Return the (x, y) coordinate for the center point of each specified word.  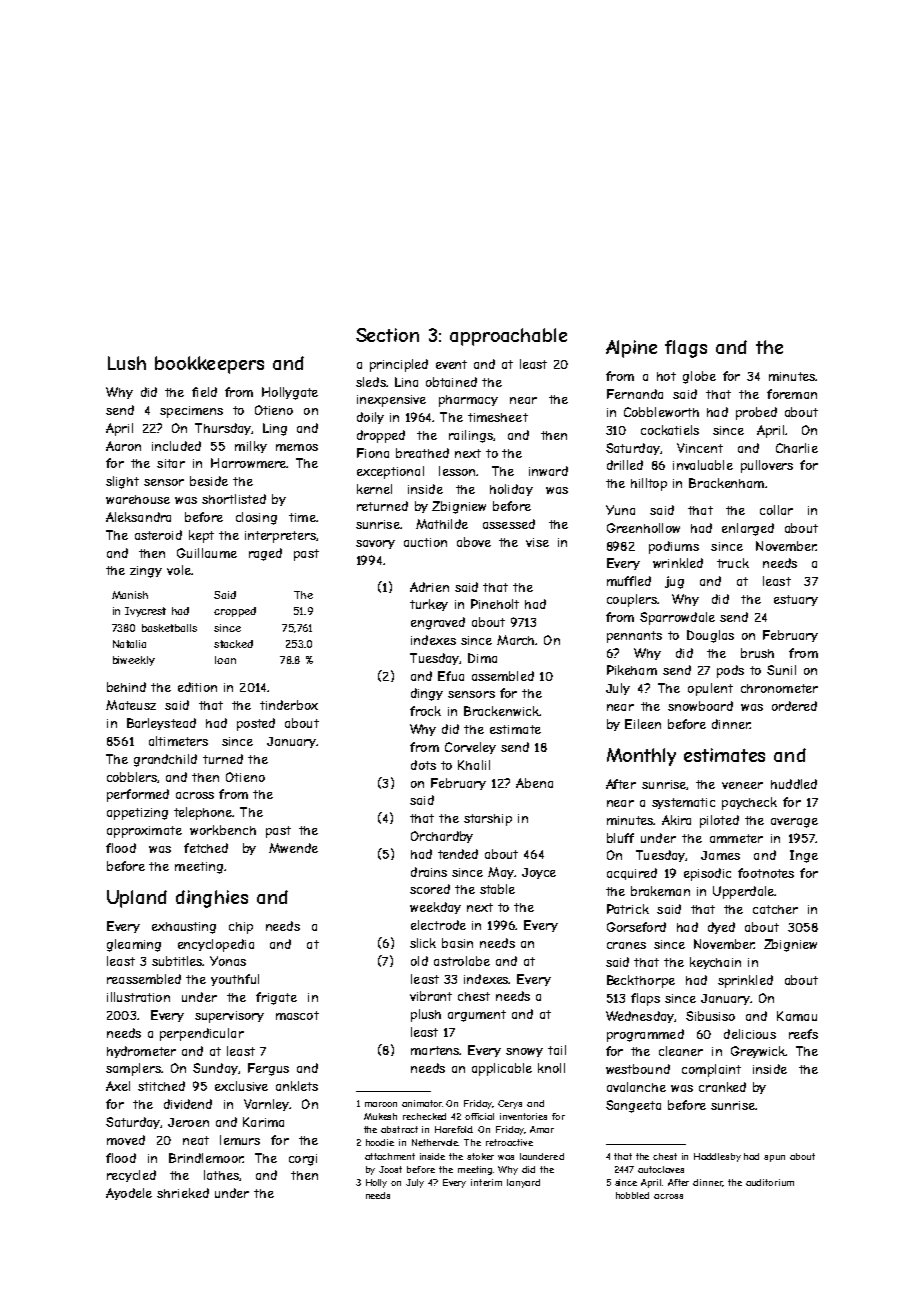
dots (423, 765)
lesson (457, 471)
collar (776, 510)
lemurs (240, 1140)
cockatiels (670, 430)
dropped (381, 436)
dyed (721, 928)
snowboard (700, 706)
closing (256, 518)
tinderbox (289, 705)
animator (422, 1103)
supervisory (229, 1017)
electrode (438, 925)
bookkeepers (209, 365)
